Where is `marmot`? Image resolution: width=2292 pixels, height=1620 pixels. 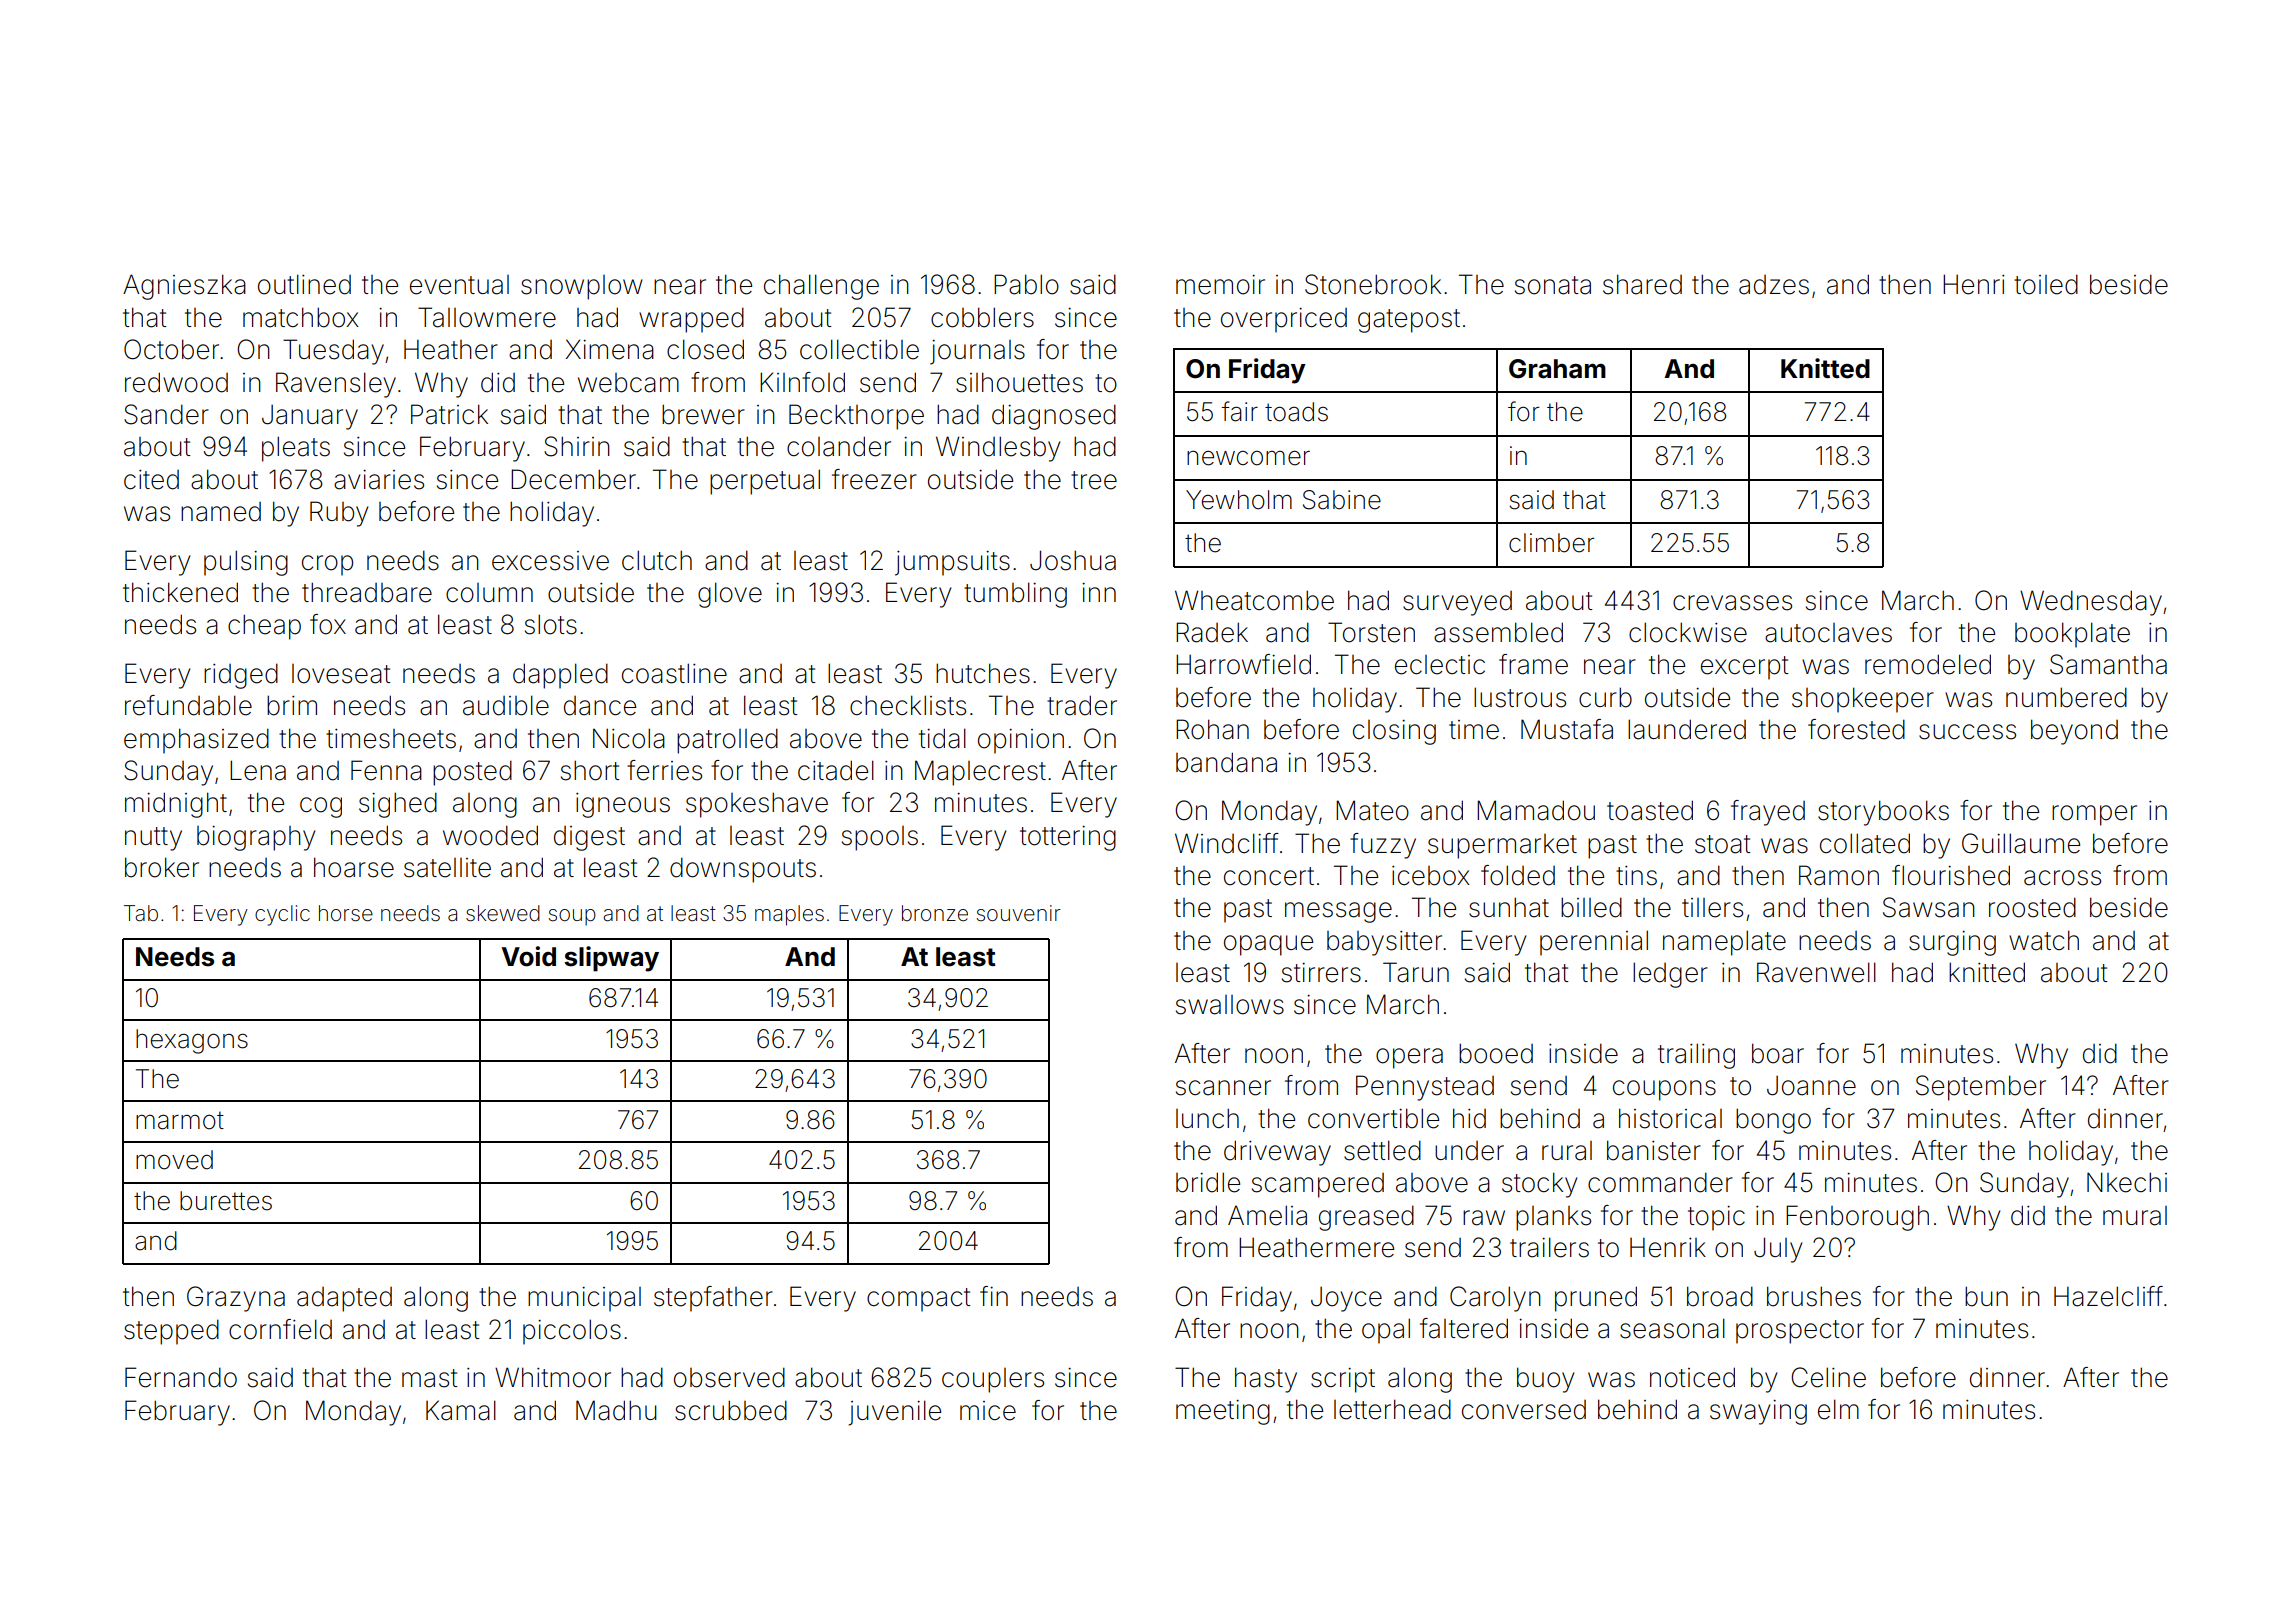
marmot is located at coordinates (180, 1120).
